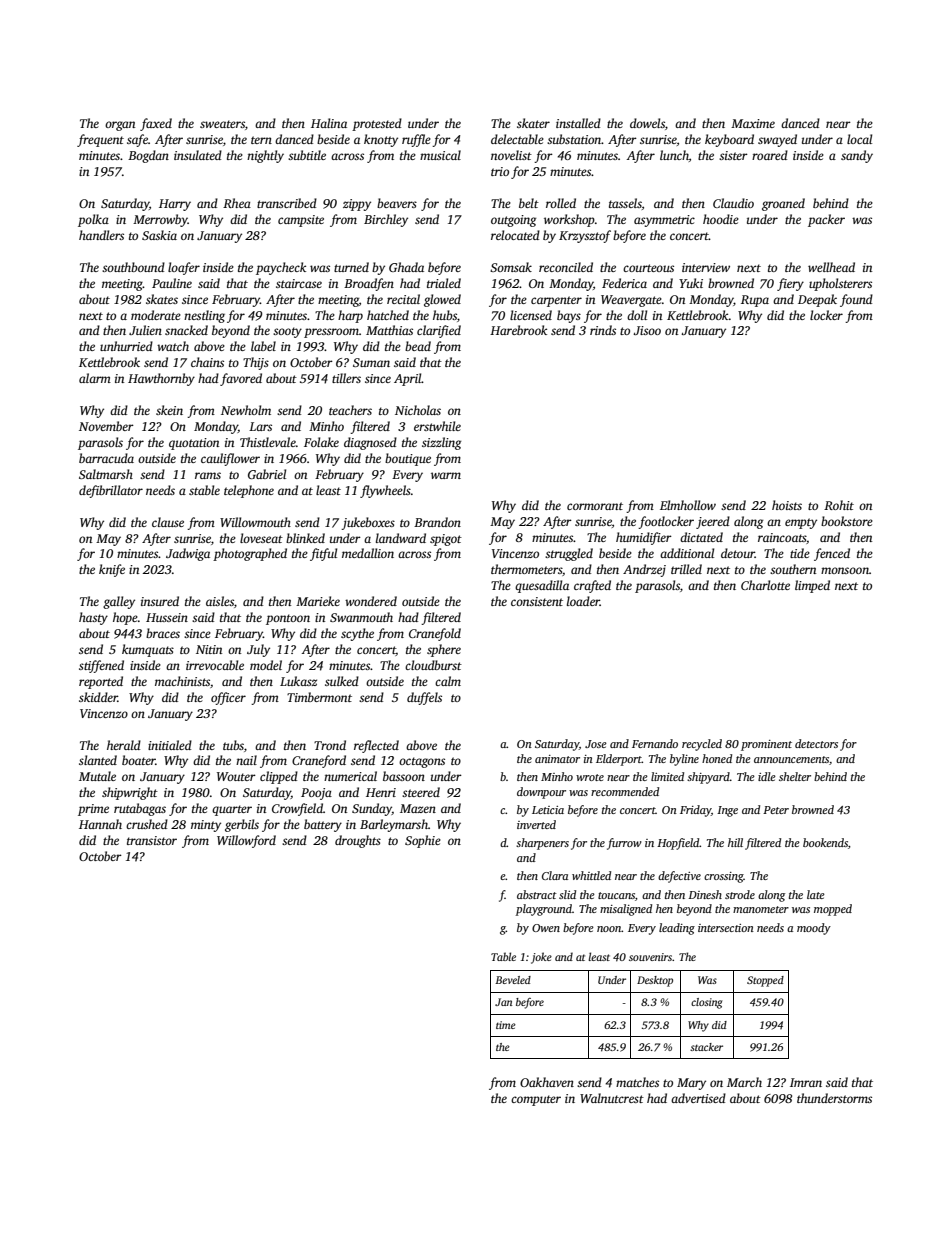 This screenshot has width=952, height=1233. What do you see at coordinates (698, 1098) in the screenshot?
I see `advertised` at bounding box center [698, 1098].
